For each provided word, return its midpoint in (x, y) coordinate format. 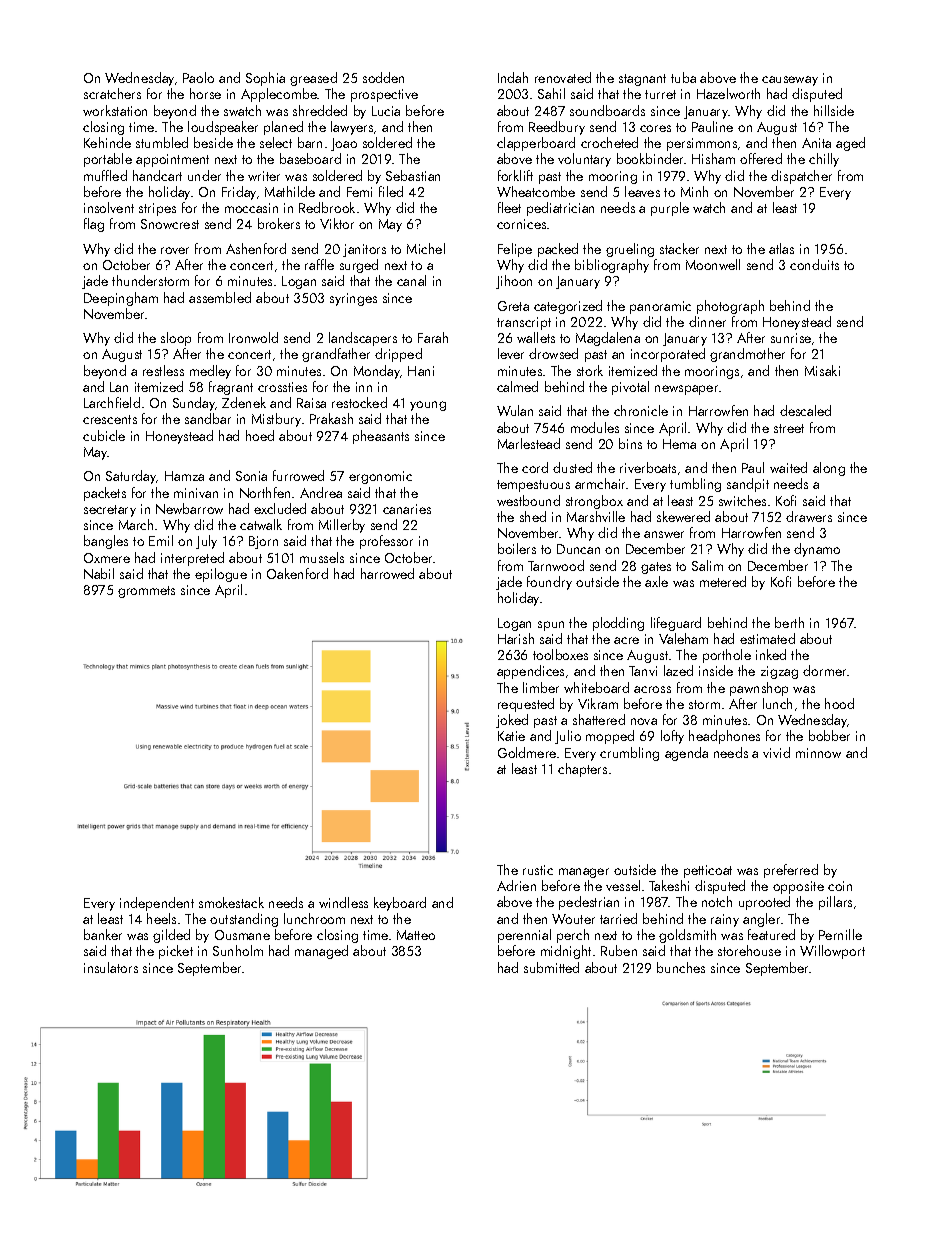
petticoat (708, 871)
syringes (353, 299)
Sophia (265, 79)
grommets (146, 592)
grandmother (747, 355)
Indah (513, 77)
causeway (790, 81)
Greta (513, 306)
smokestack (231, 902)
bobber (829, 735)
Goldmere (527, 752)
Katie (511, 736)
